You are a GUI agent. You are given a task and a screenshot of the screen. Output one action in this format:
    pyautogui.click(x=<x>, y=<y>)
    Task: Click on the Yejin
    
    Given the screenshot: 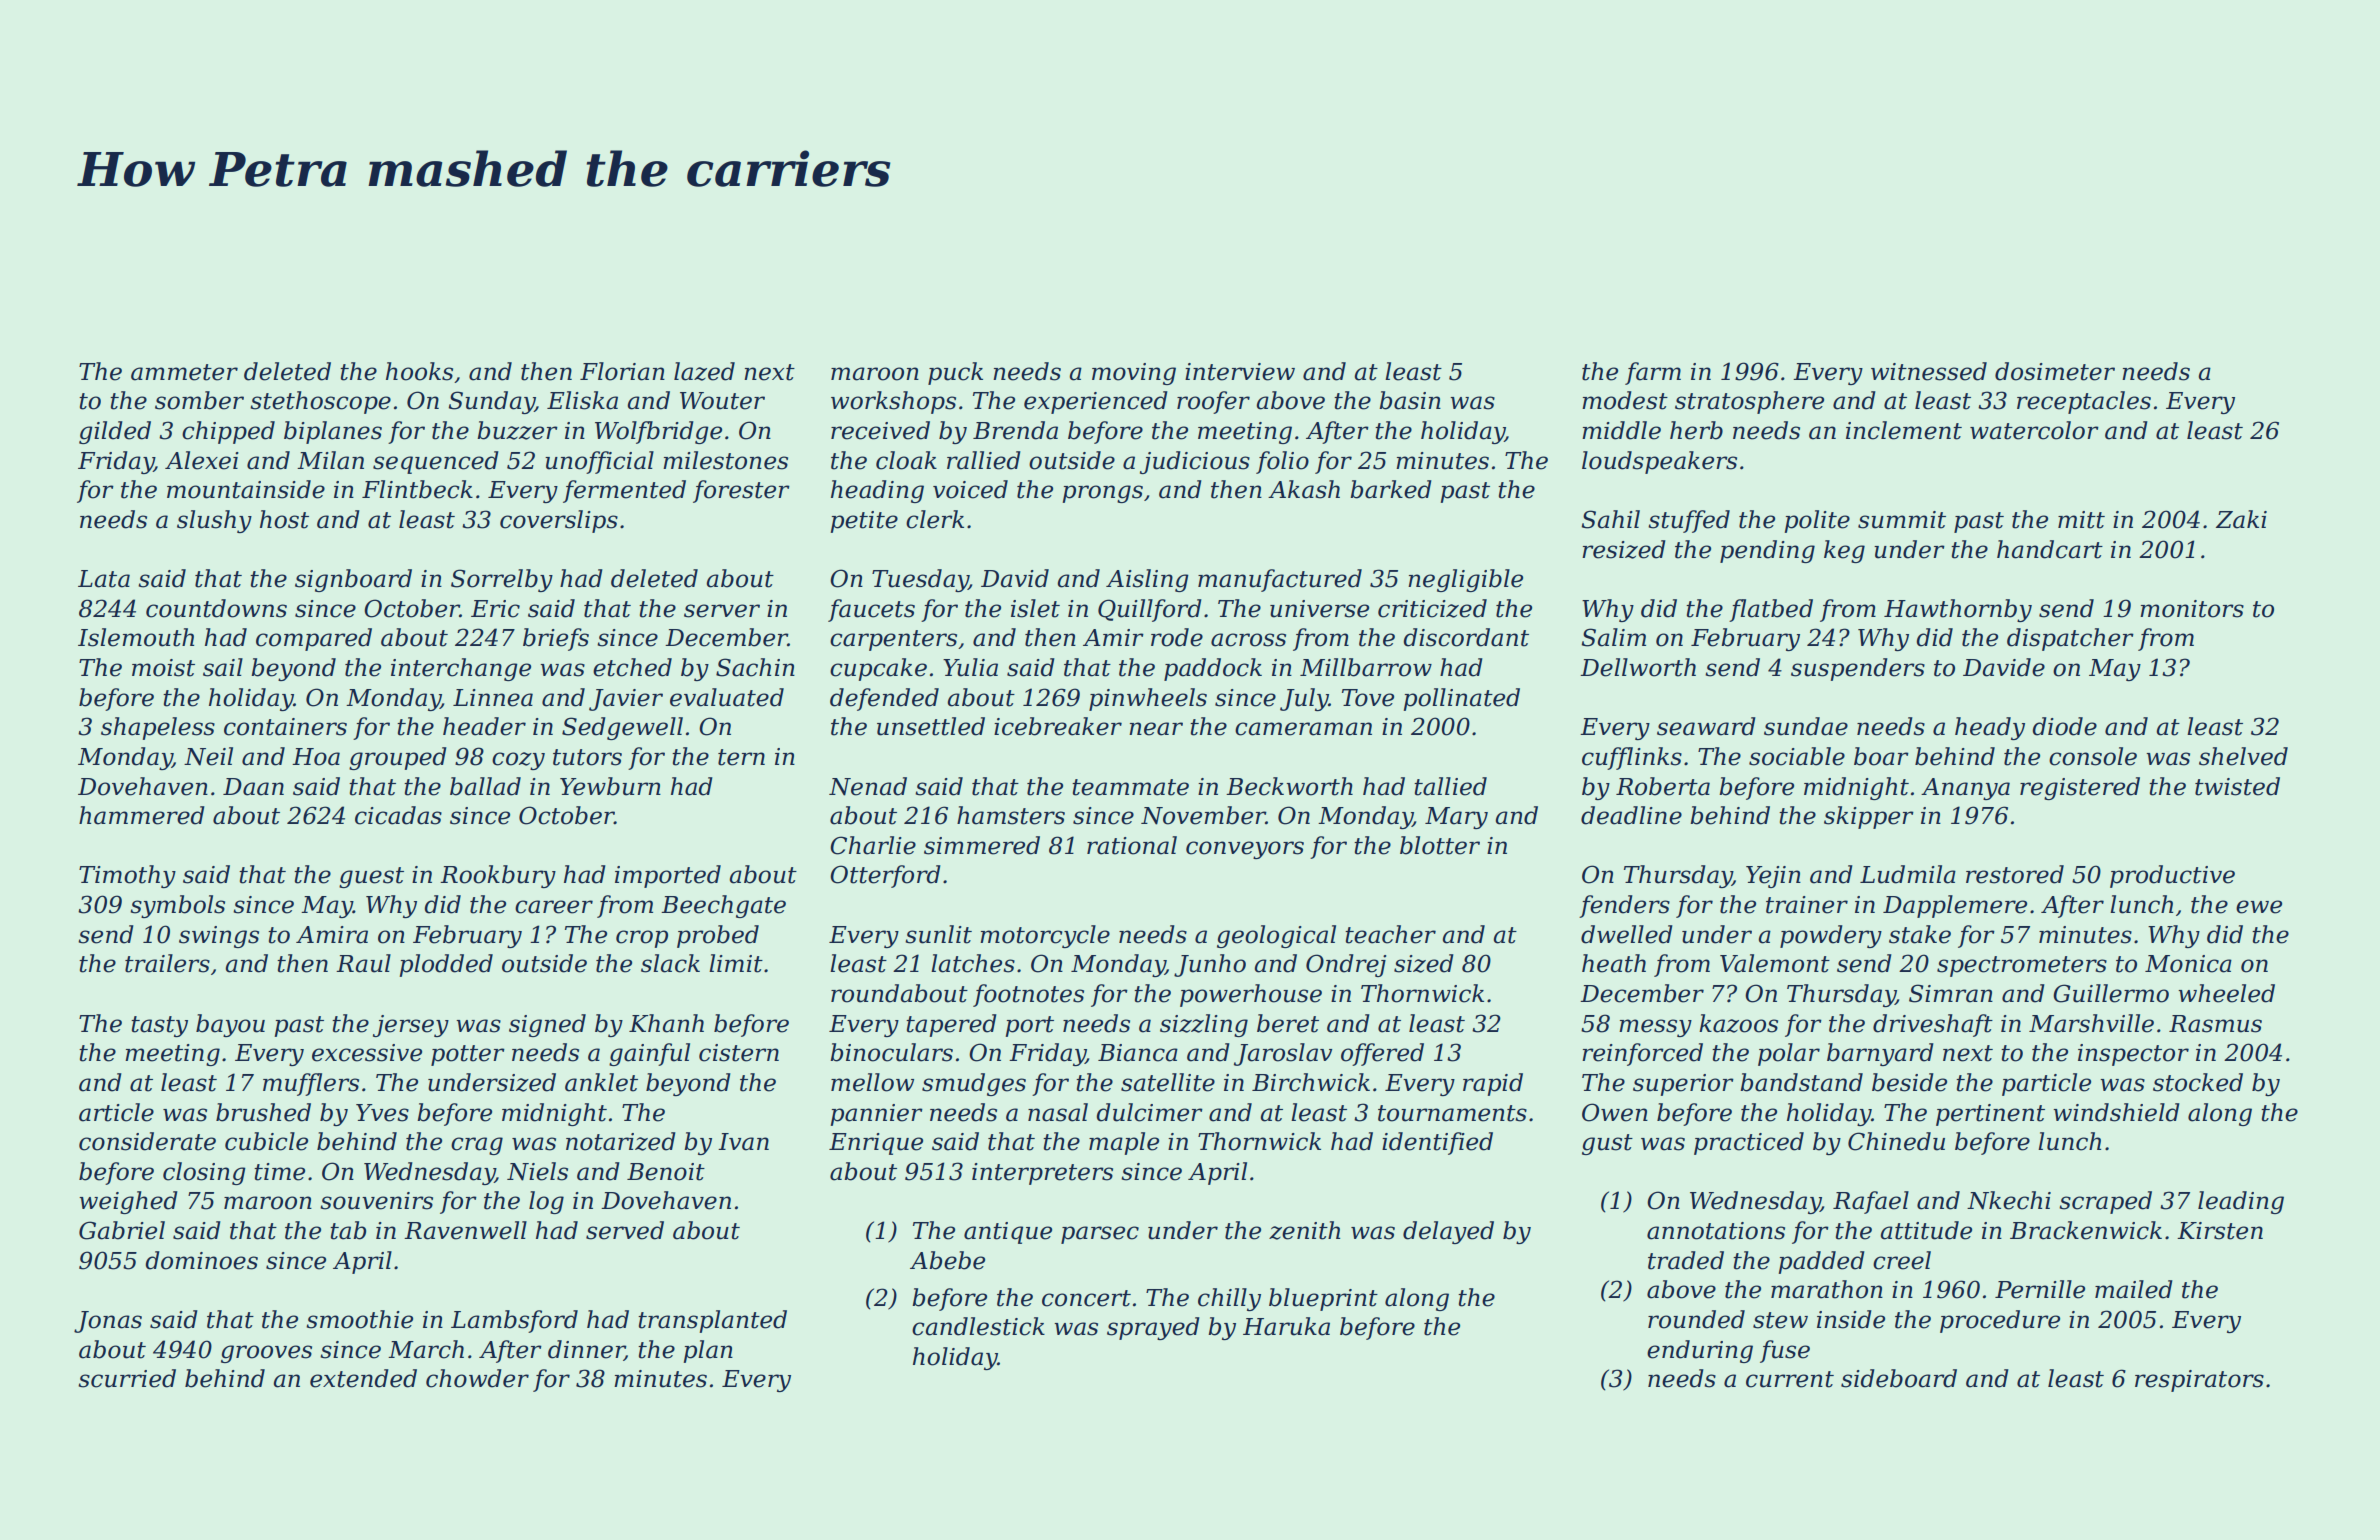 What is the action you would take?
    pyautogui.click(x=1773, y=877)
